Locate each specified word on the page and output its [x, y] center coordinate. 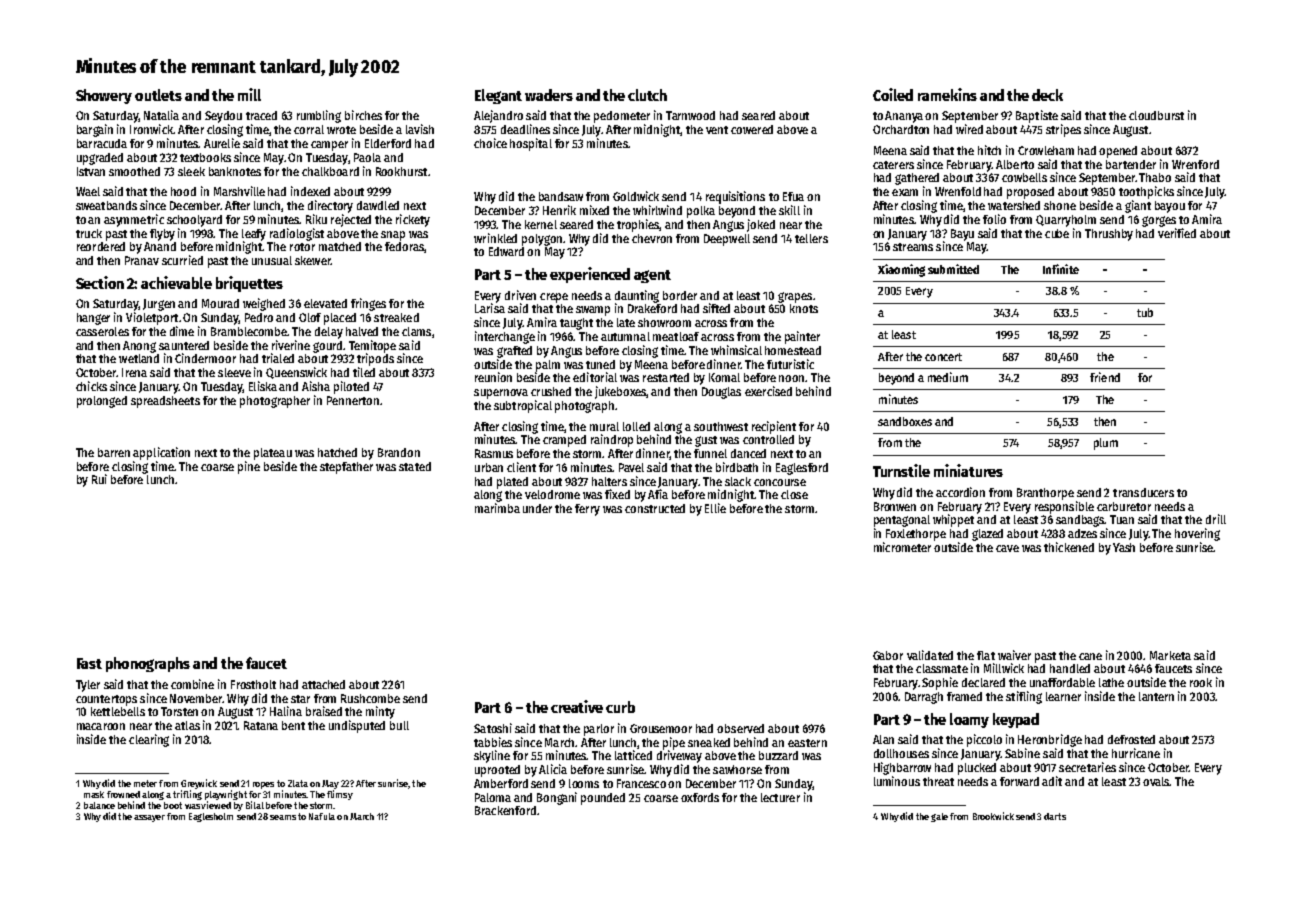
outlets [158, 95]
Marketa [1170, 655]
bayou [1170, 207]
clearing [149, 740]
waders [549, 95]
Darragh [924, 698]
